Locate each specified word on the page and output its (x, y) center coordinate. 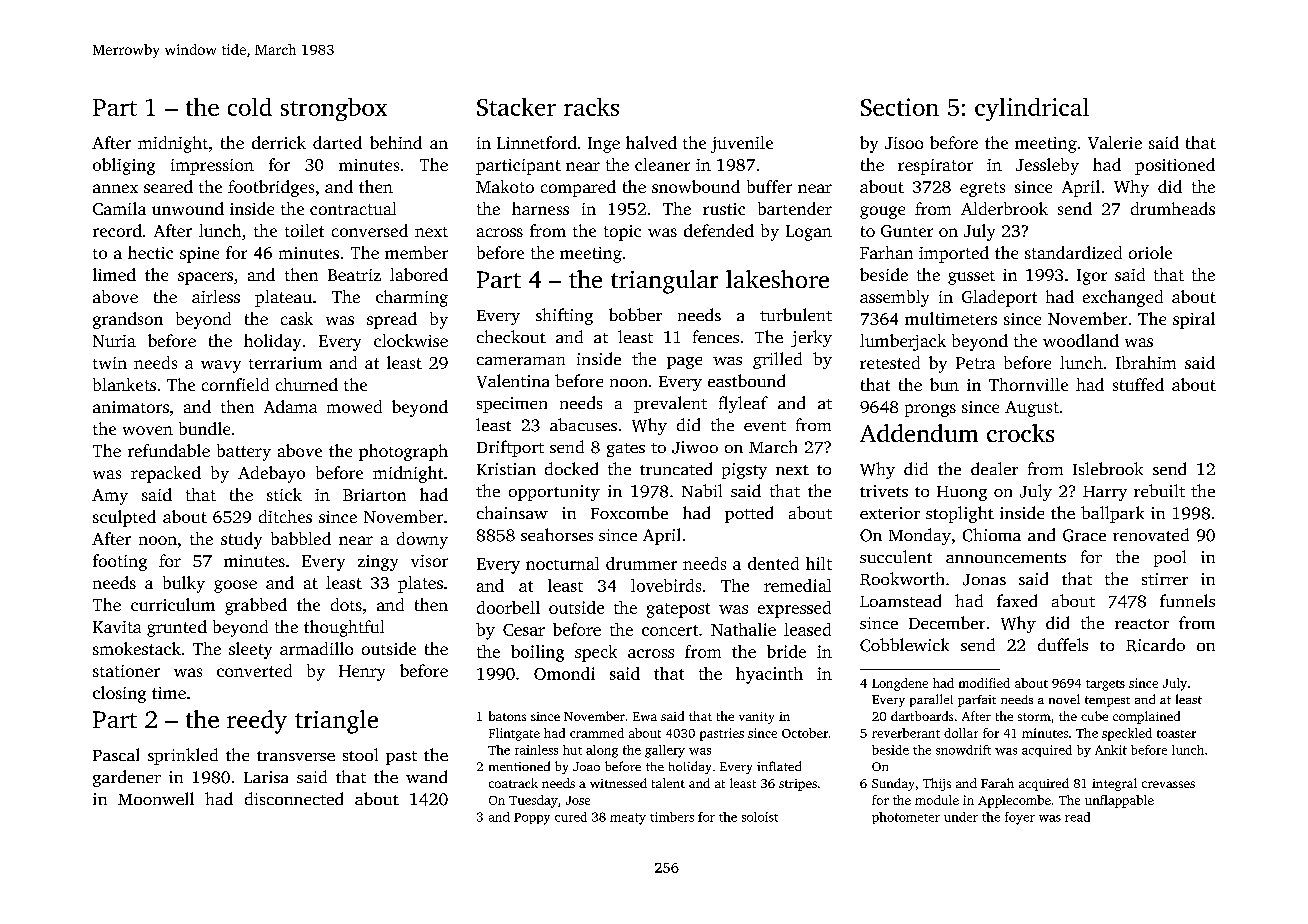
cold (250, 107)
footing (120, 562)
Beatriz (354, 275)
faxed (1017, 600)
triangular (664, 282)
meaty (628, 819)
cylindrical (1032, 109)
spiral (1194, 320)
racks (591, 107)
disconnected (294, 798)
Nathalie (743, 629)
